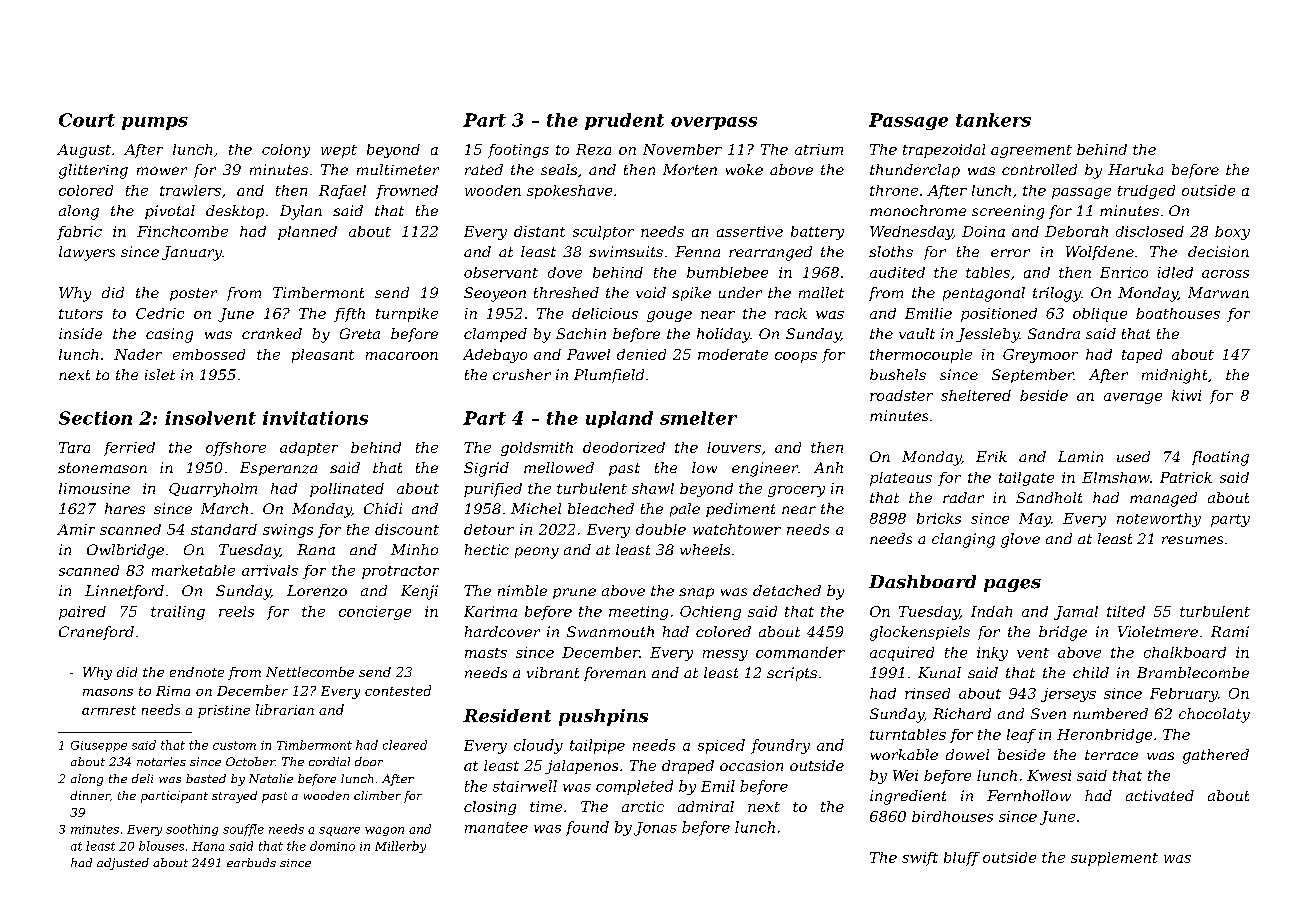  I want to click on prudent, so click(624, 121).
